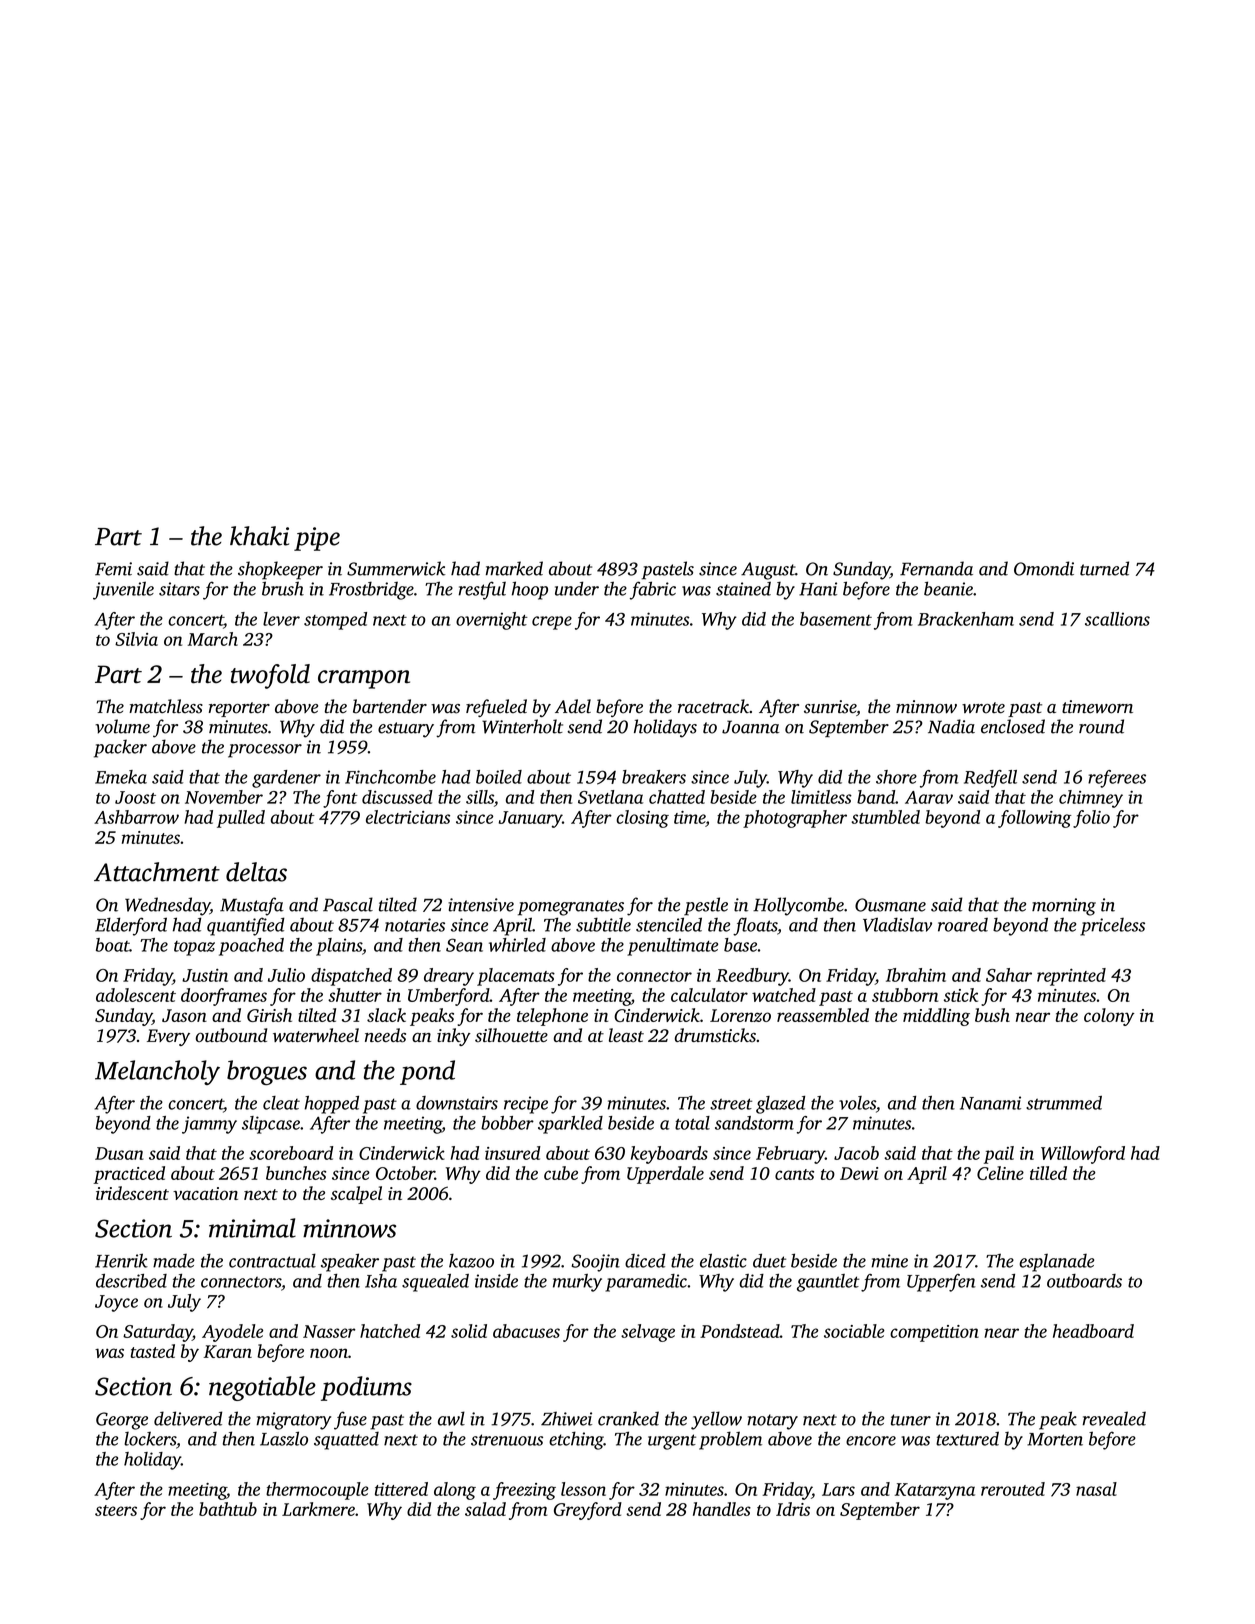 This screenshot has width=1255, height=1624. Describe the element at coordinates (405, 1173) in the screenshot. I see `October` at that location.
